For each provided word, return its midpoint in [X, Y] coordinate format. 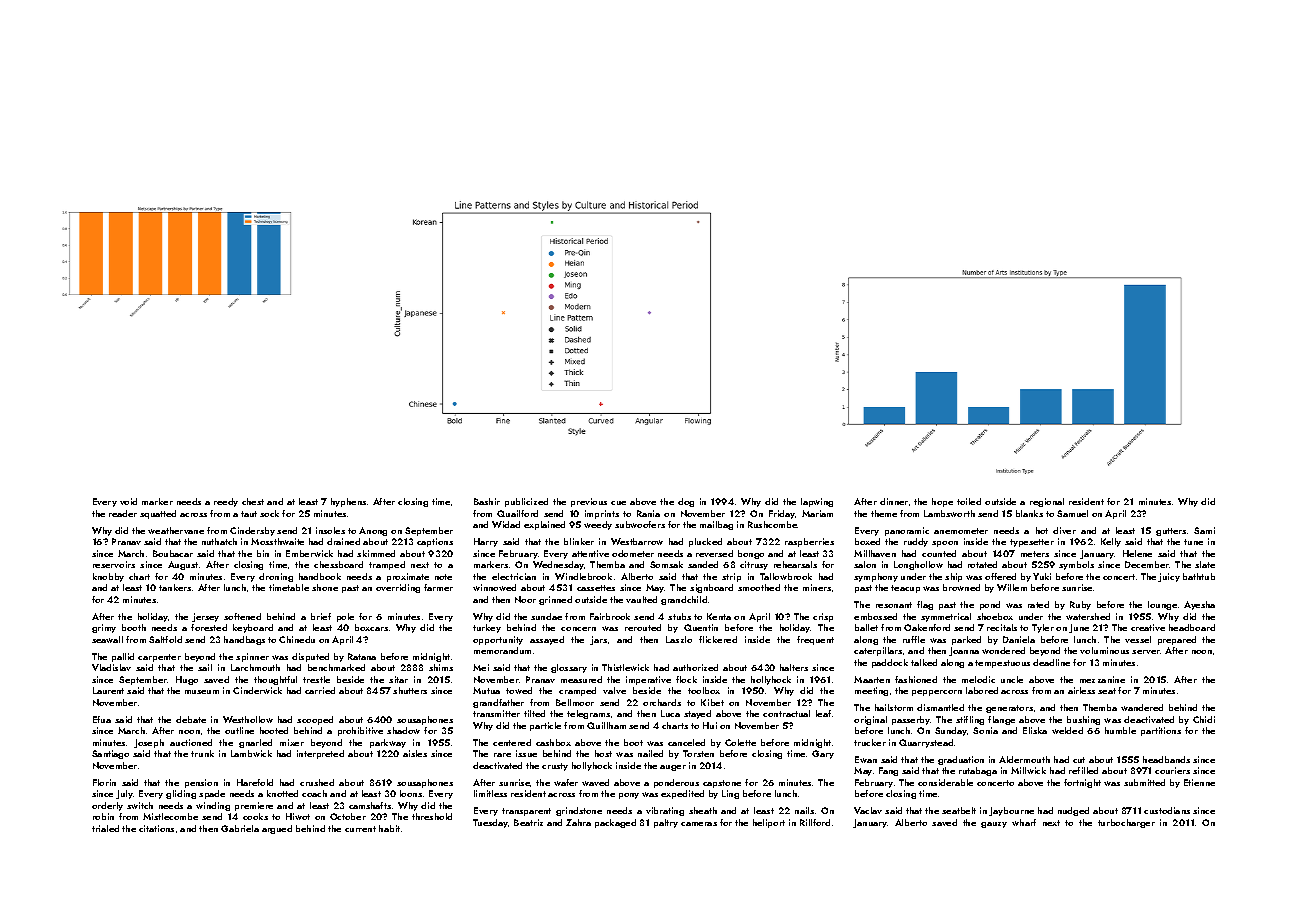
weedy [598, 525]
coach [314, 793]
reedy [226, 502]
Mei [481, 667]
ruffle [914, 639]
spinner [252, 657]
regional [1047, 502]
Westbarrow [637, 541]
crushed [317, 782]
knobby [108, 577]
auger [673, 768]
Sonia [985, 730]
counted [939, 553]
